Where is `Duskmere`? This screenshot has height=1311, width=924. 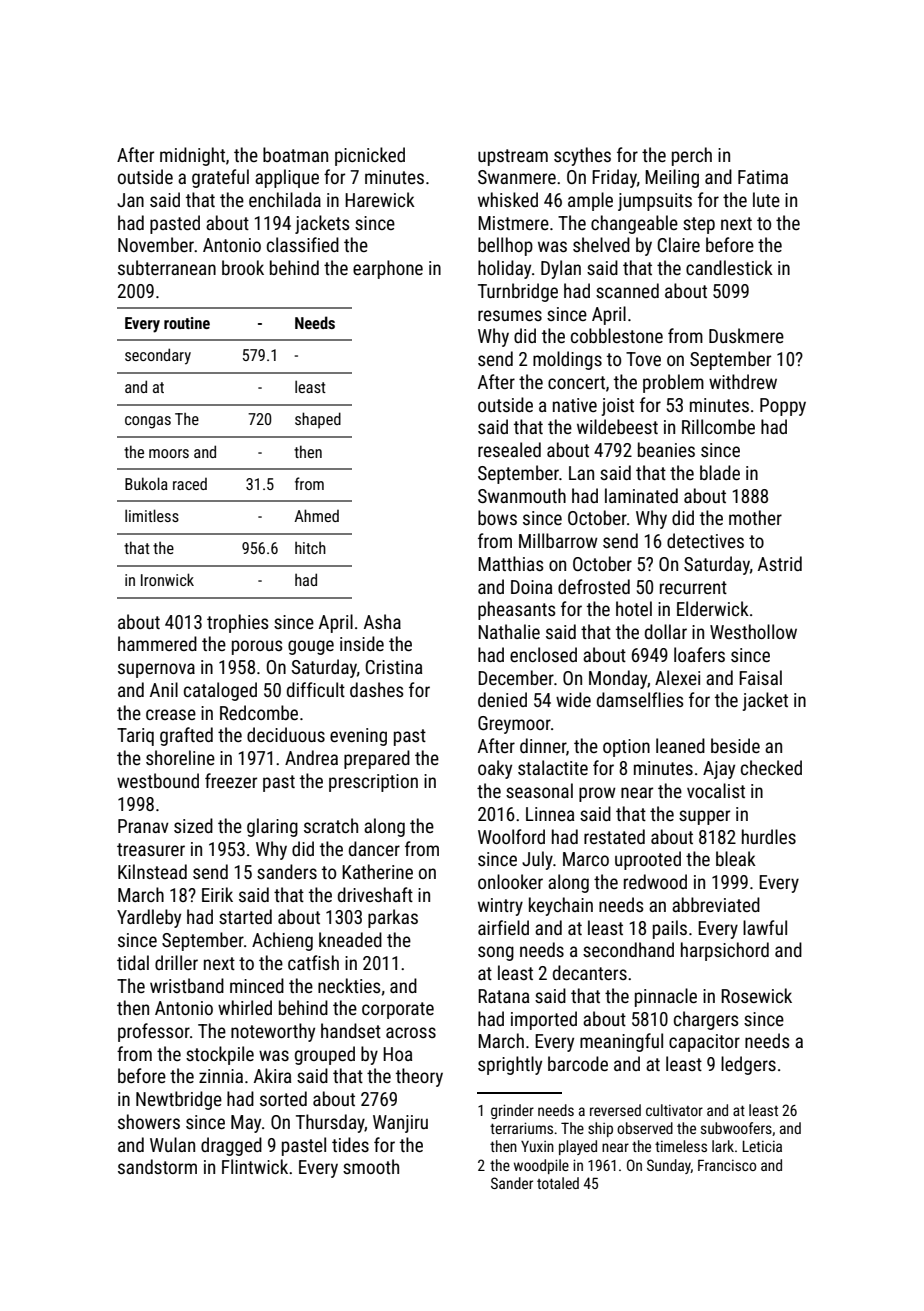
Duskmere is located at coordinates (746, 335).
